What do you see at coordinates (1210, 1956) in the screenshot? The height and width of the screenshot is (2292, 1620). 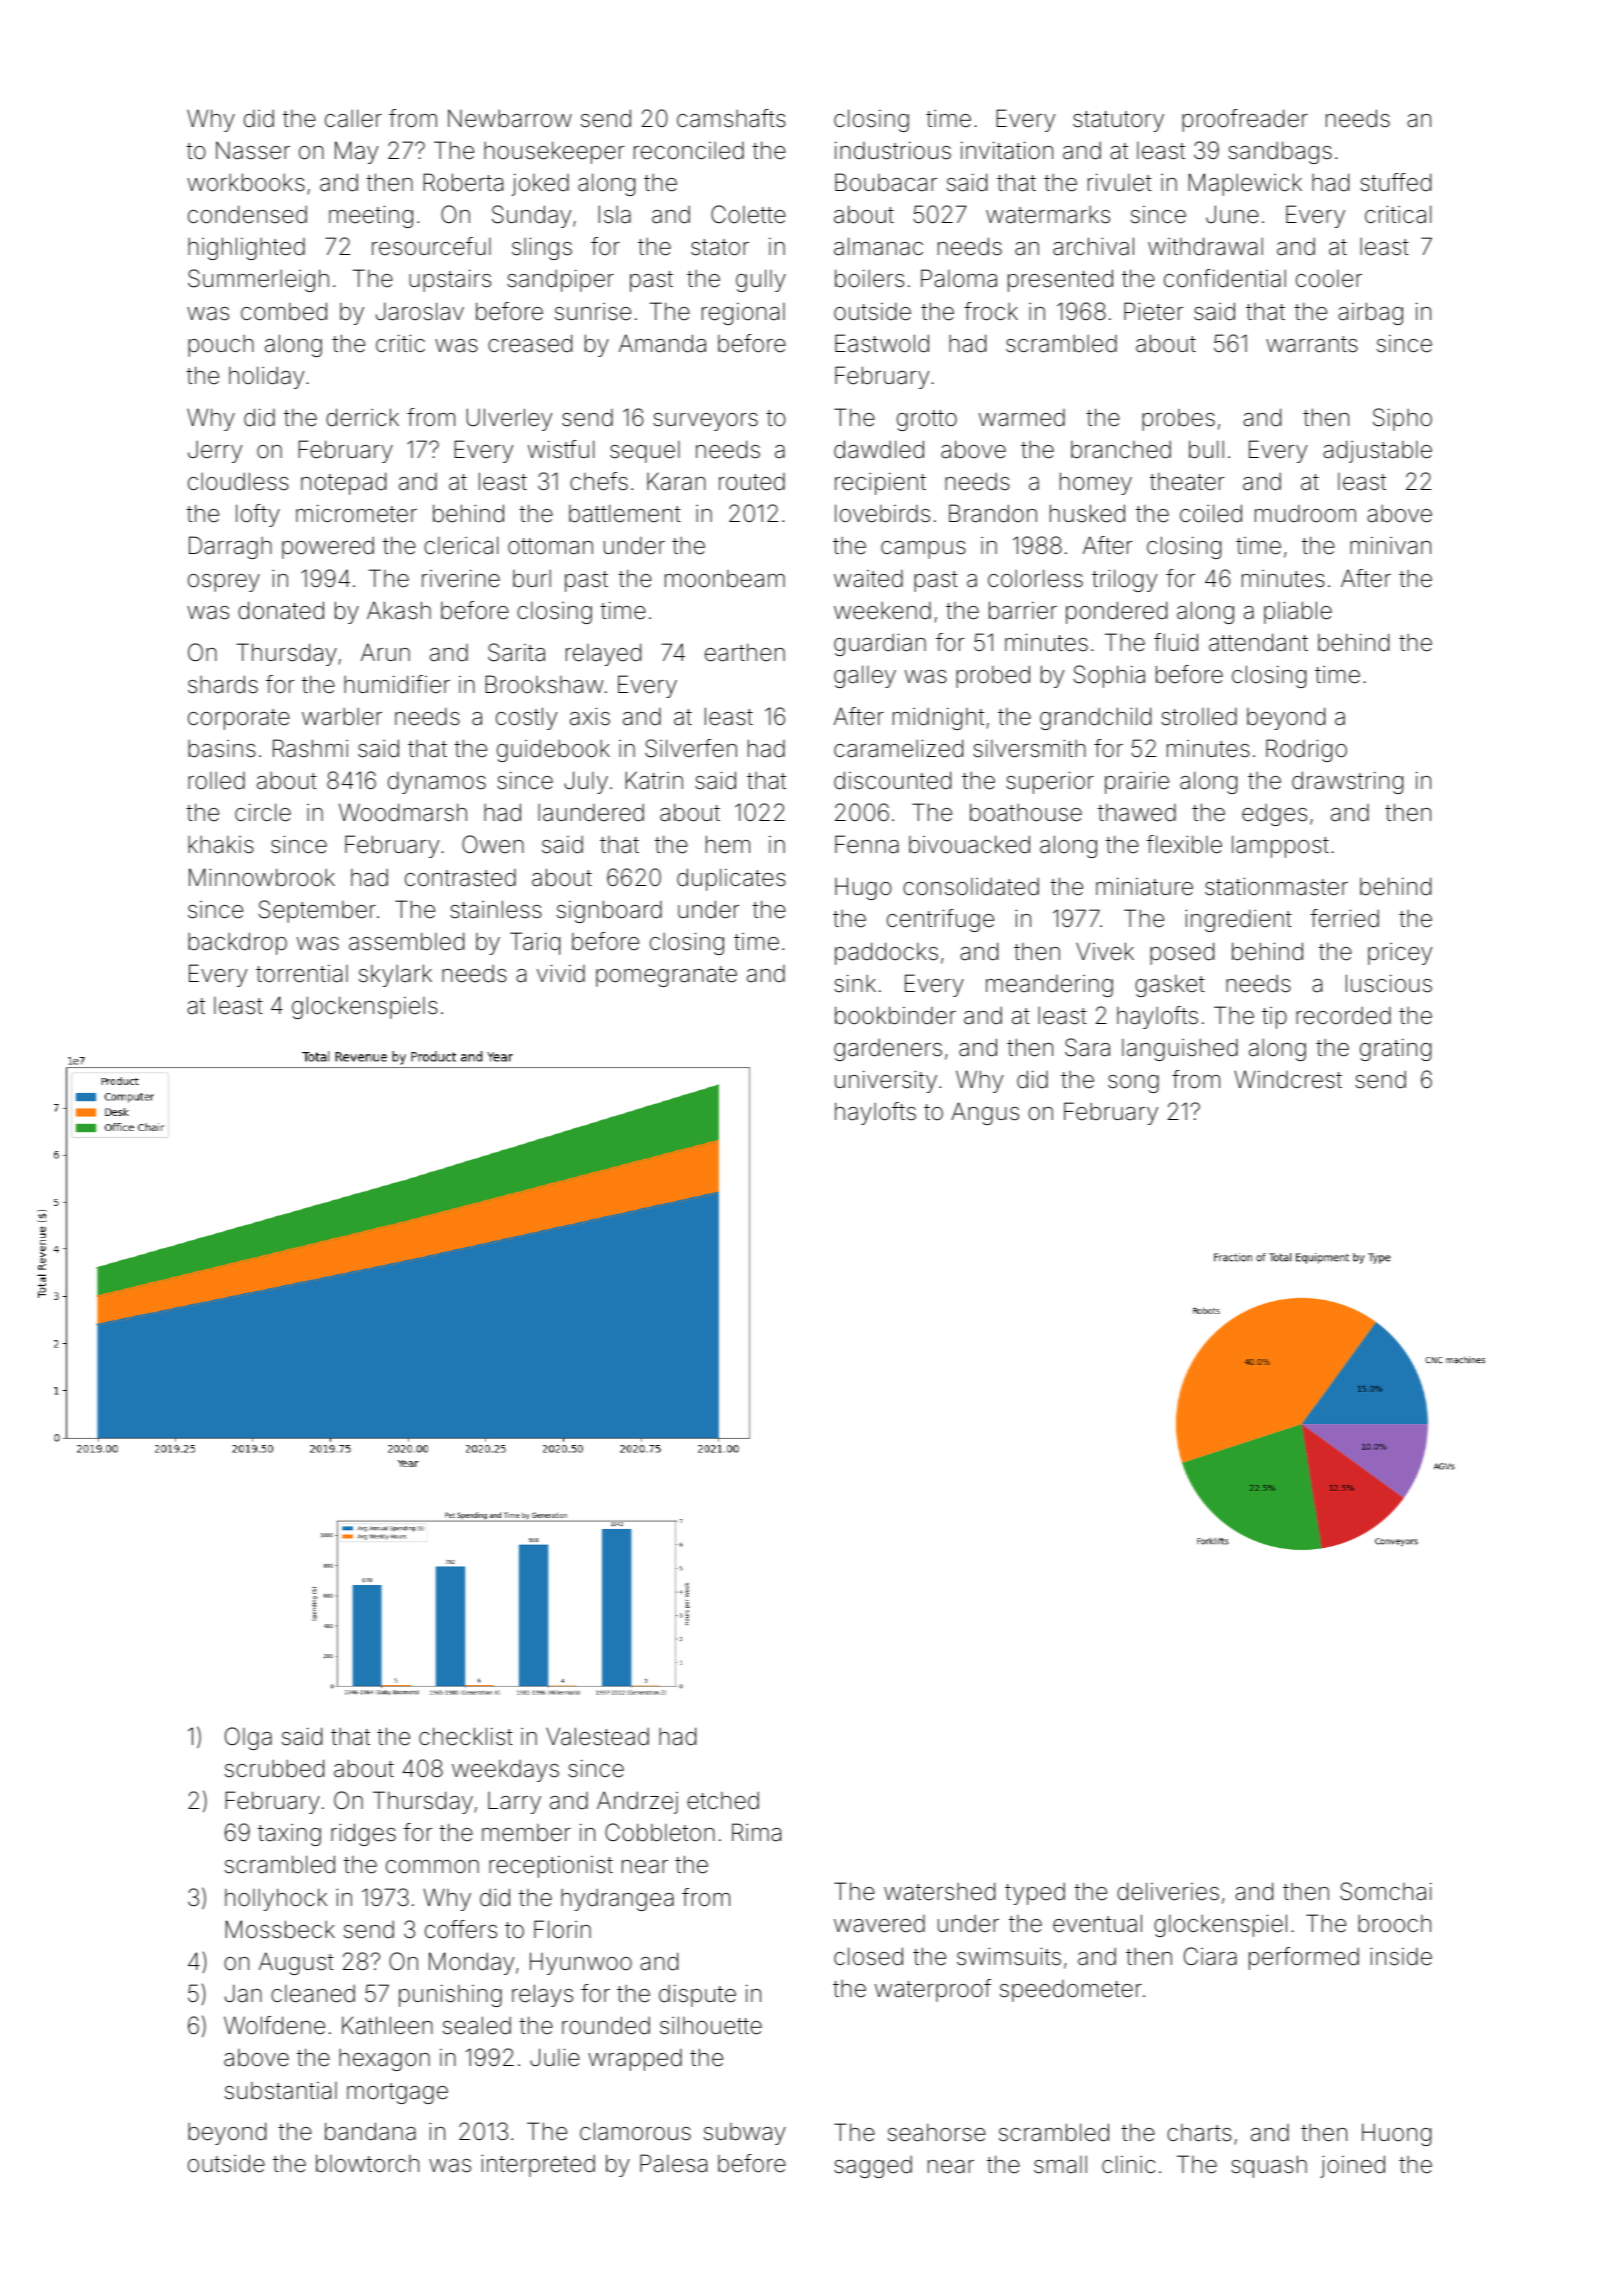 I see `Ciara` at bounding box center [1210, 1956].
